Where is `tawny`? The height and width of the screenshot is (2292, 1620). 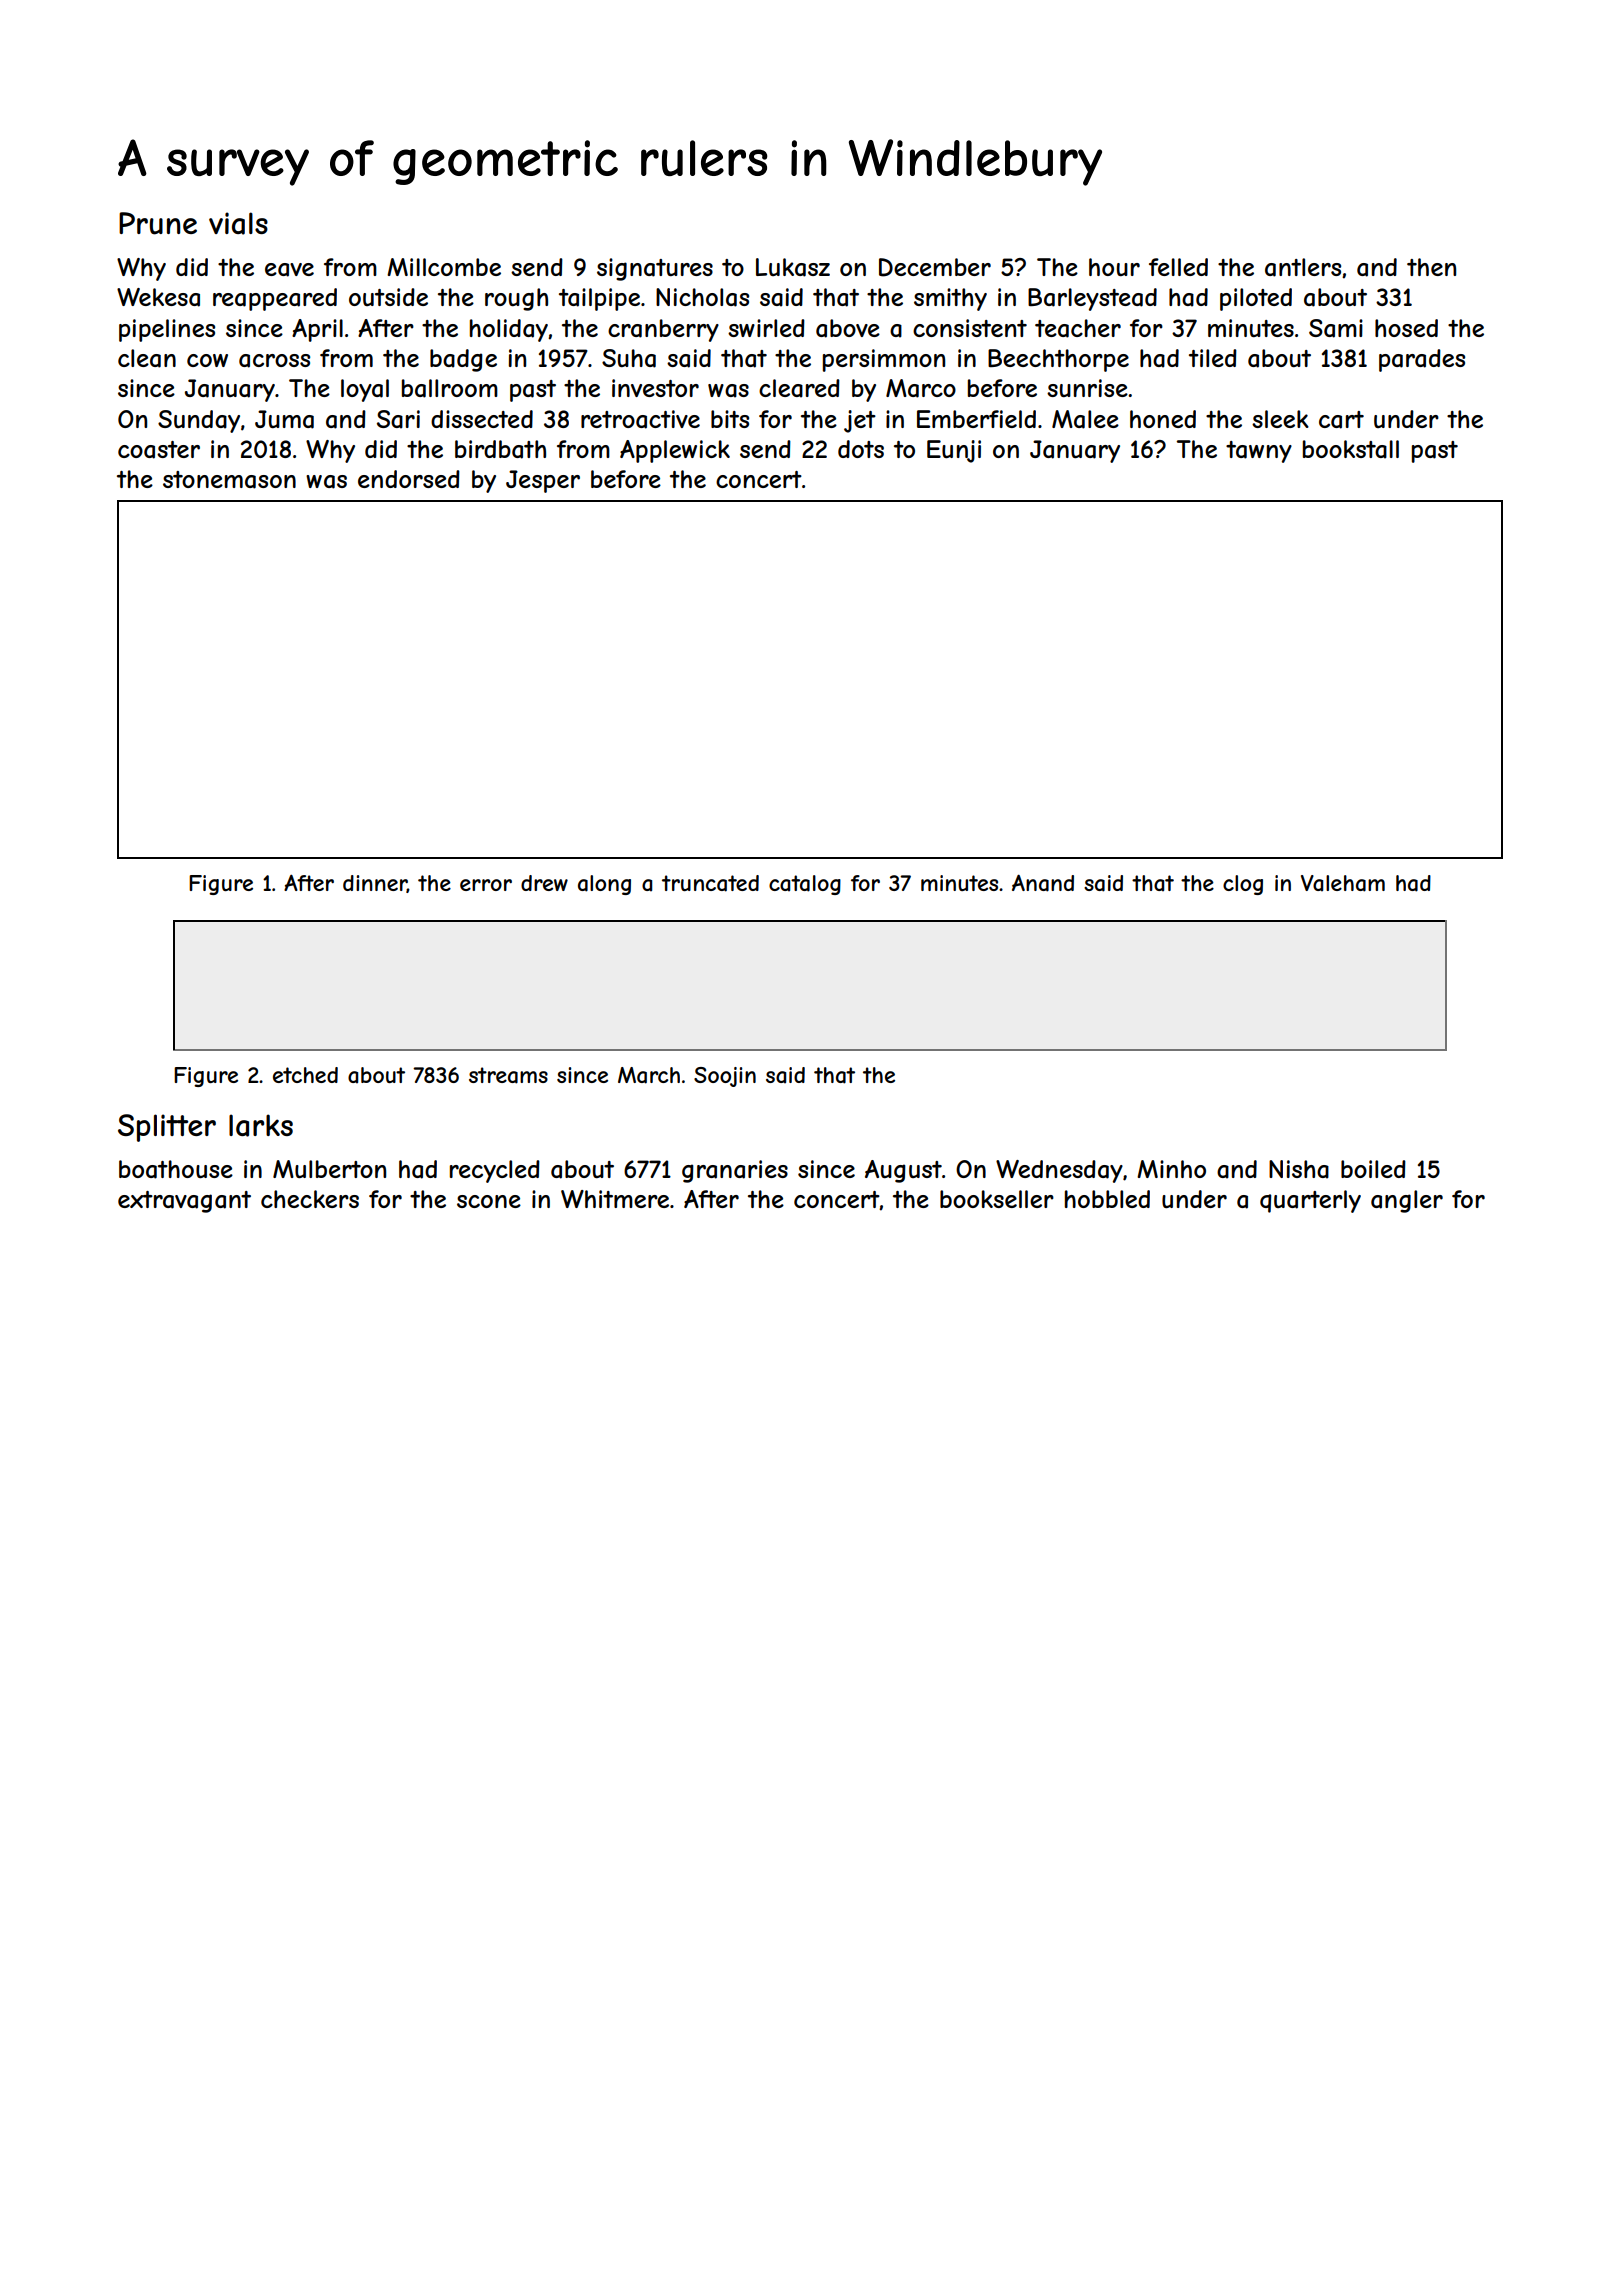 tawny is located at coordinates (1259, 452).
